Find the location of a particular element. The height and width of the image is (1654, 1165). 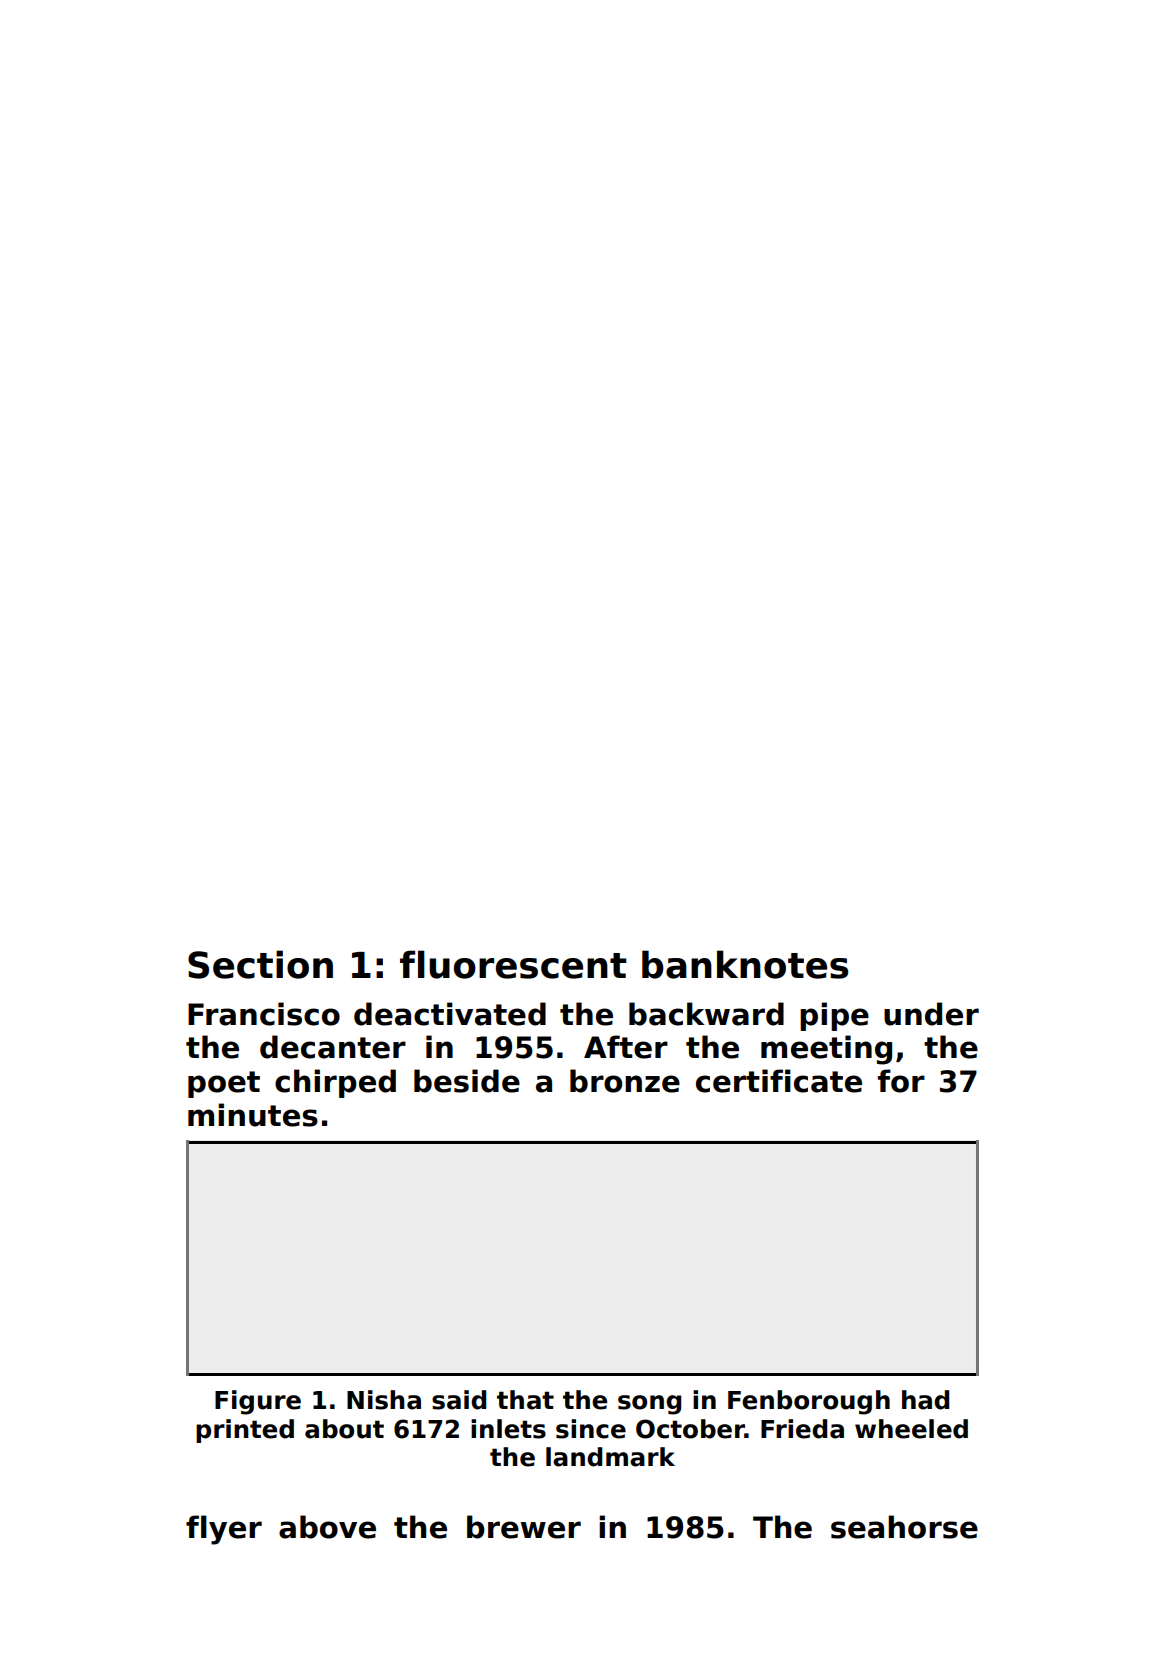

that is located at coordinates (525, 1400).
